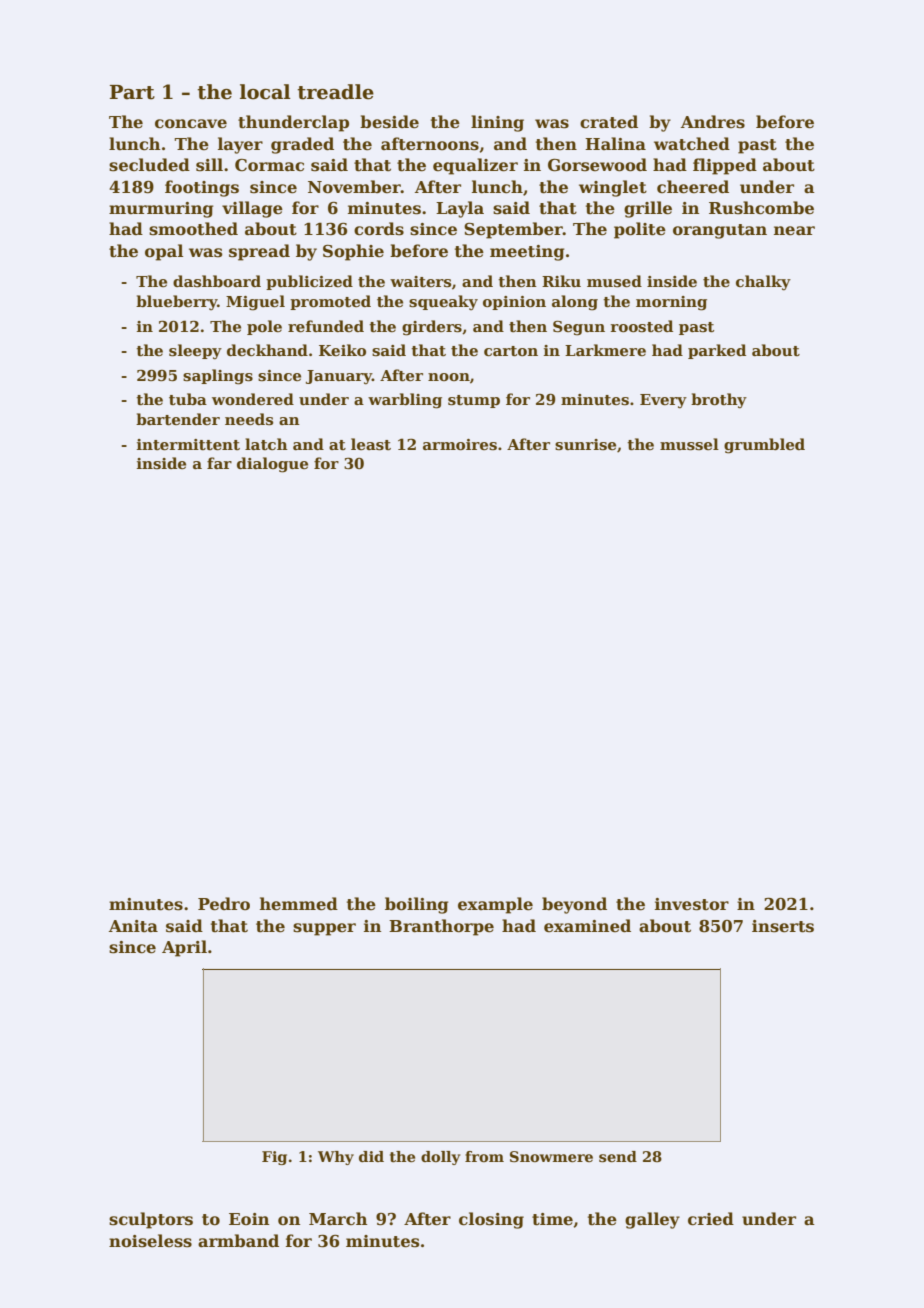 This document has height=1308, width=924. Describe the element at coordinates (238, 1240) in the document. I see `armband` at that location.
